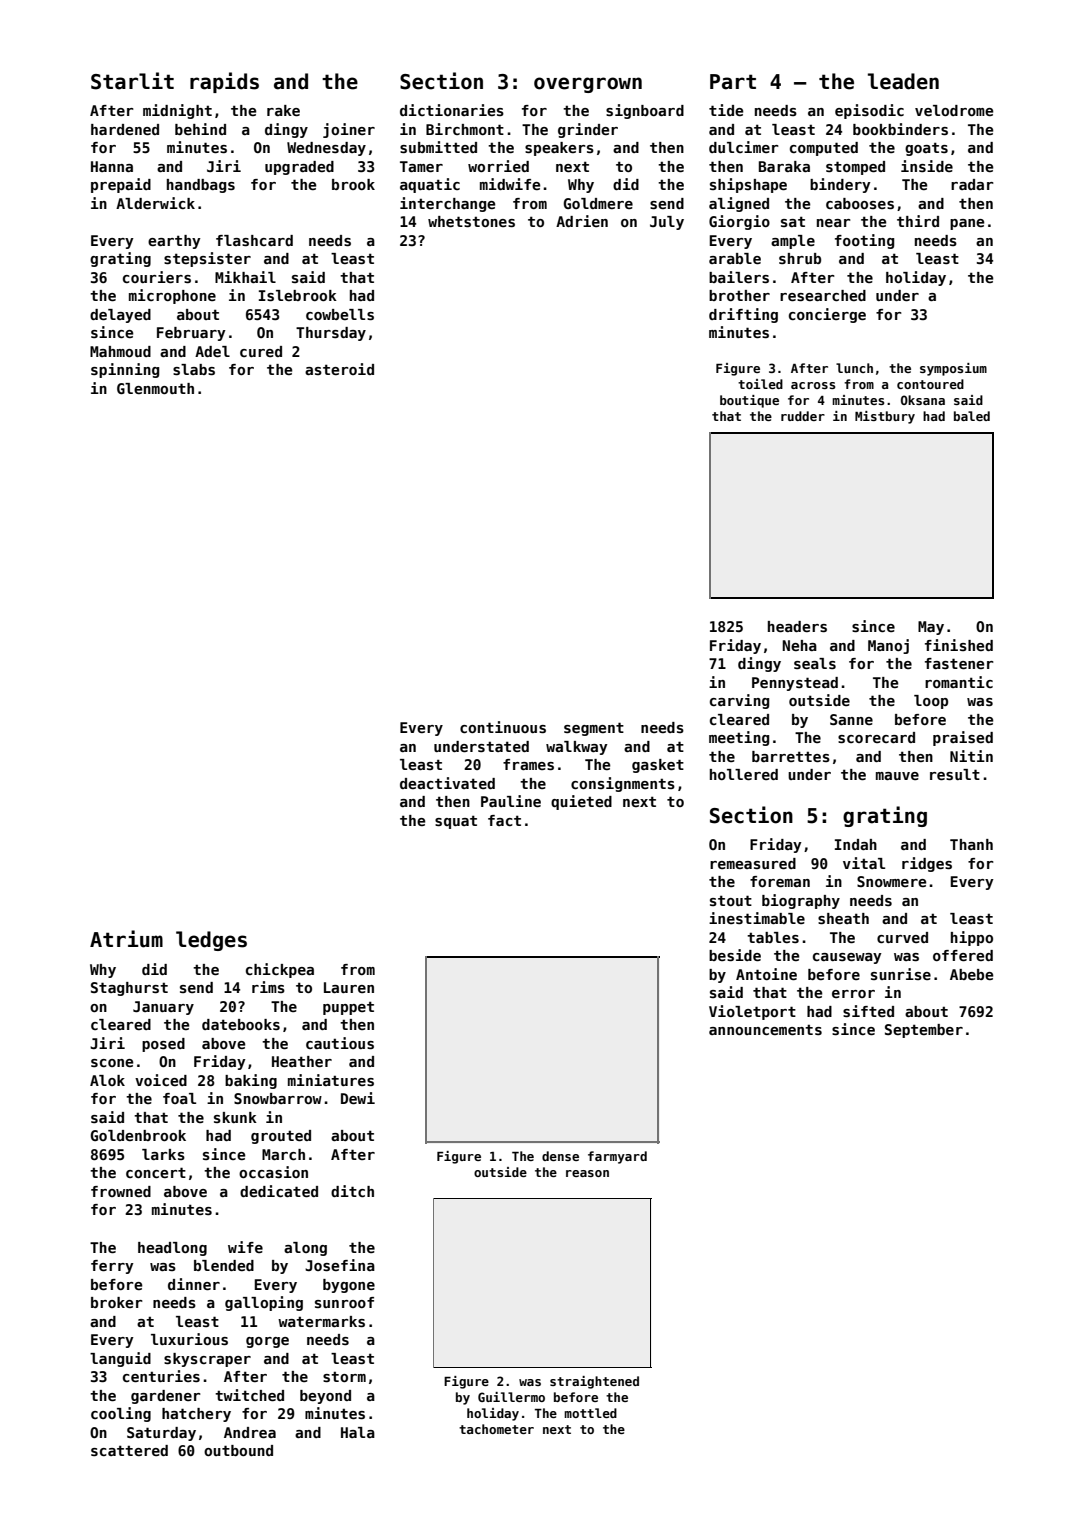 This document has height=1533, width=1084. I want to click on overgrown, so click(588, 85).
